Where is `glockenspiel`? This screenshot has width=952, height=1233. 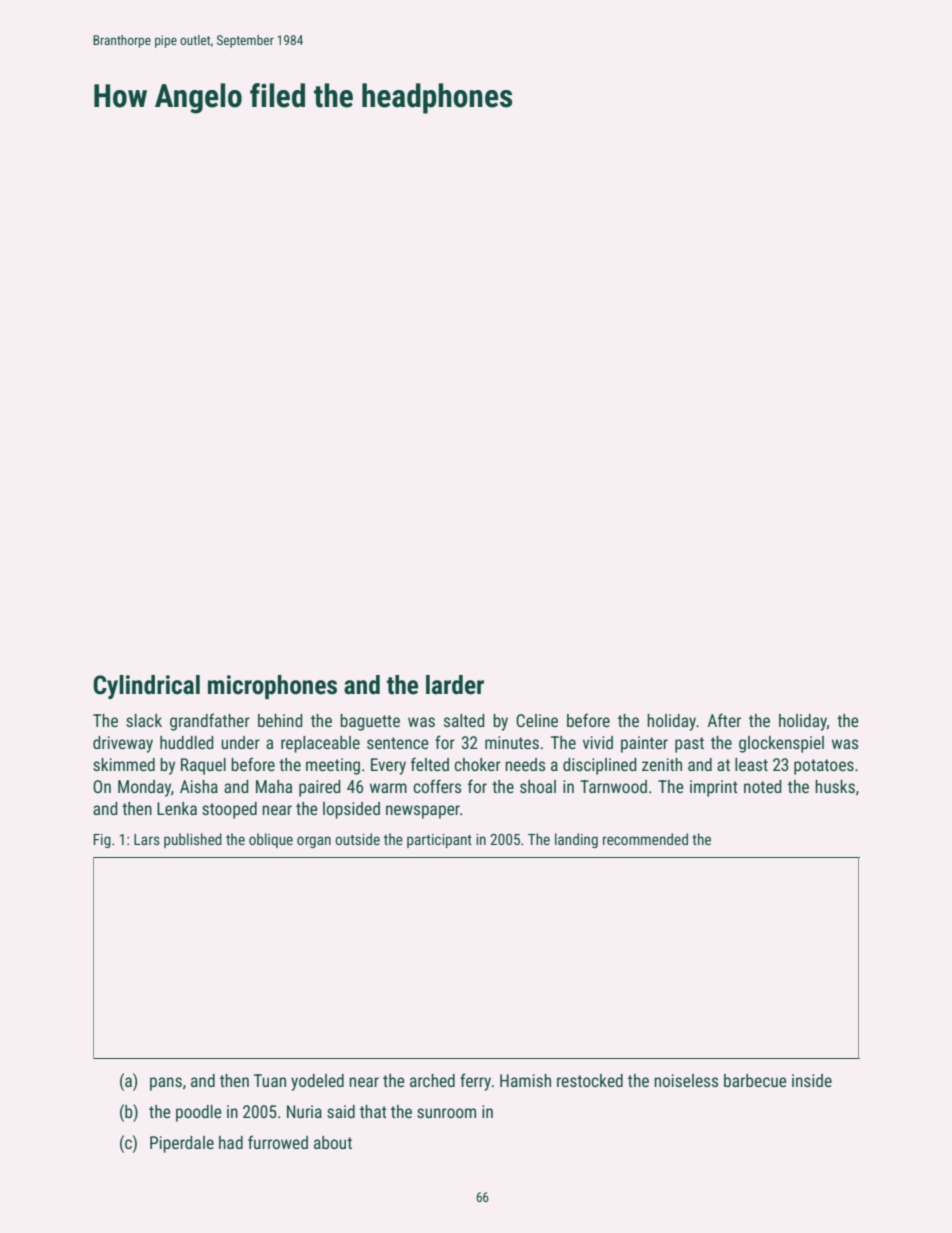 glockenspiel is located at coordinates (781, 744).
